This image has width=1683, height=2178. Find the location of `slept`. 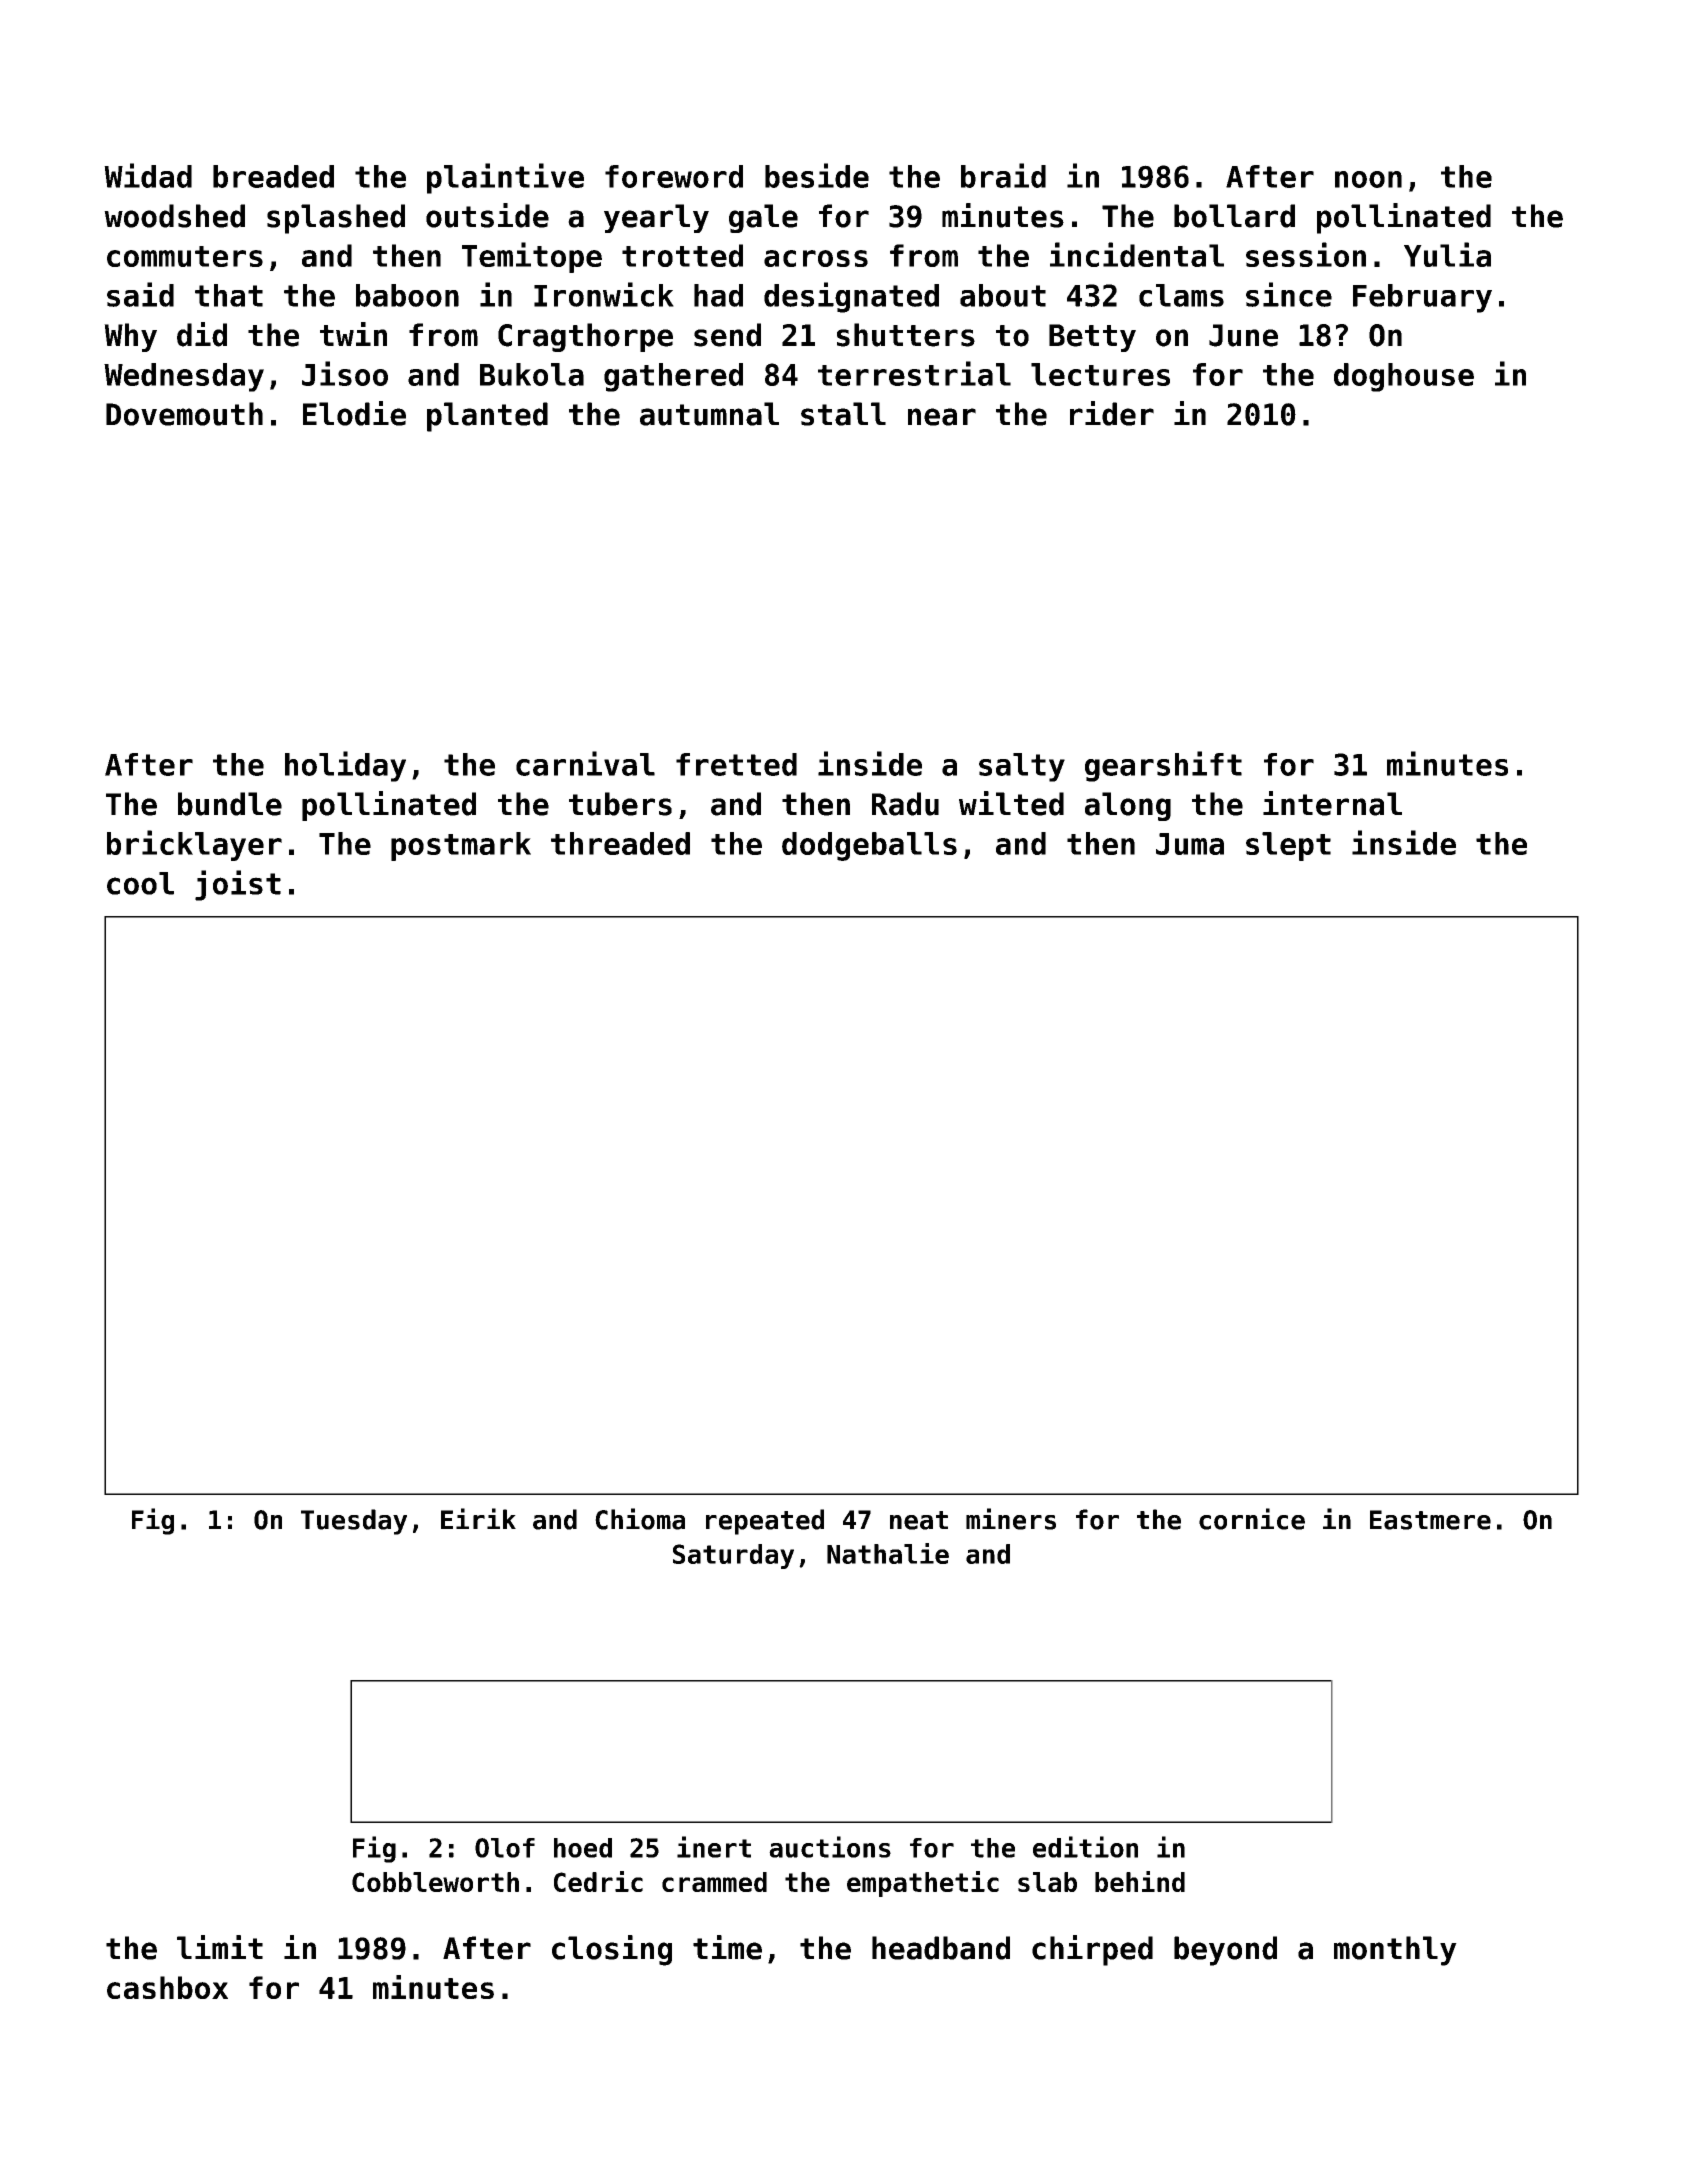

slept is located at coordinates (1288, 846).
